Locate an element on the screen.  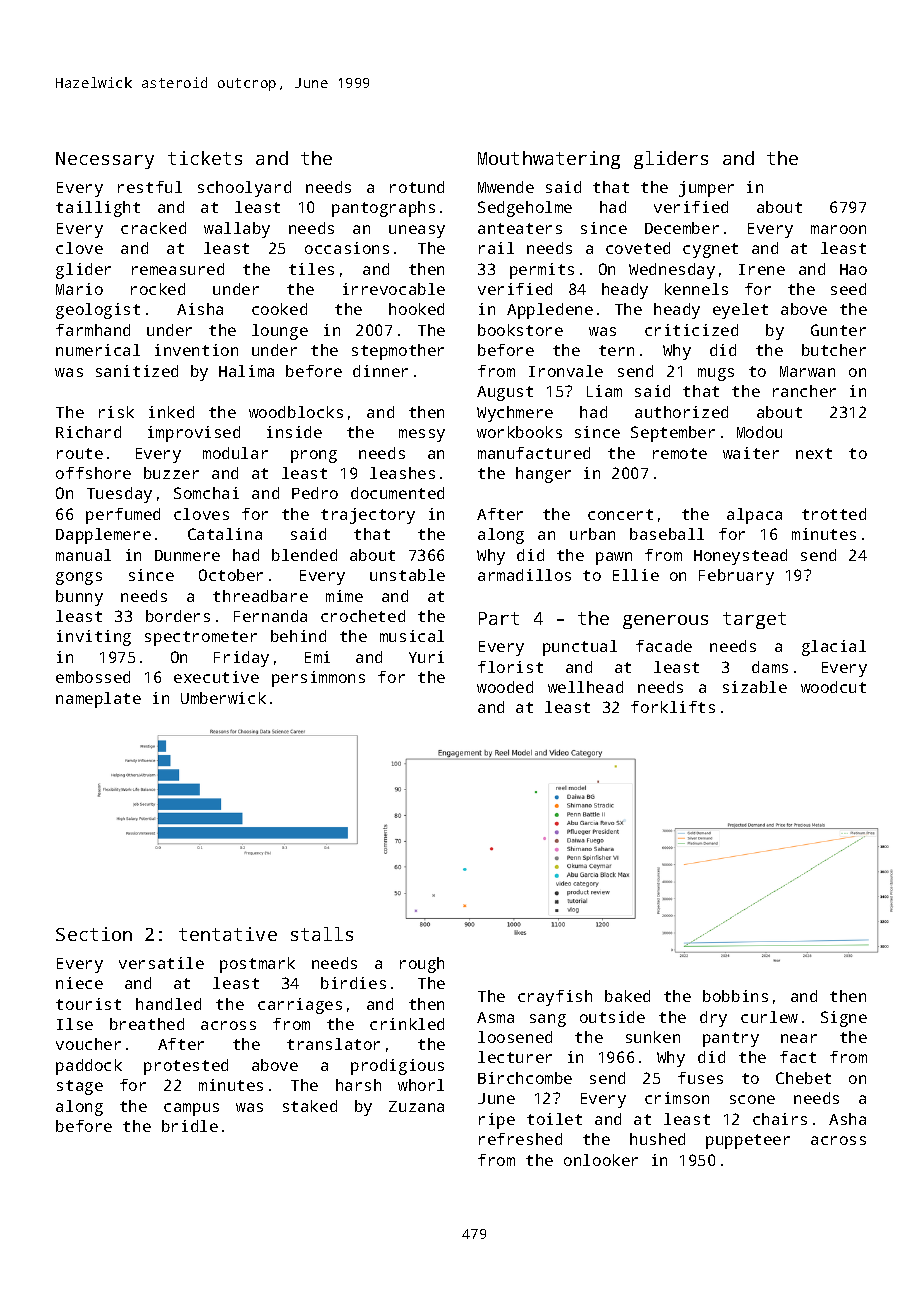
bridle is located at coordinates (190, 1126).
